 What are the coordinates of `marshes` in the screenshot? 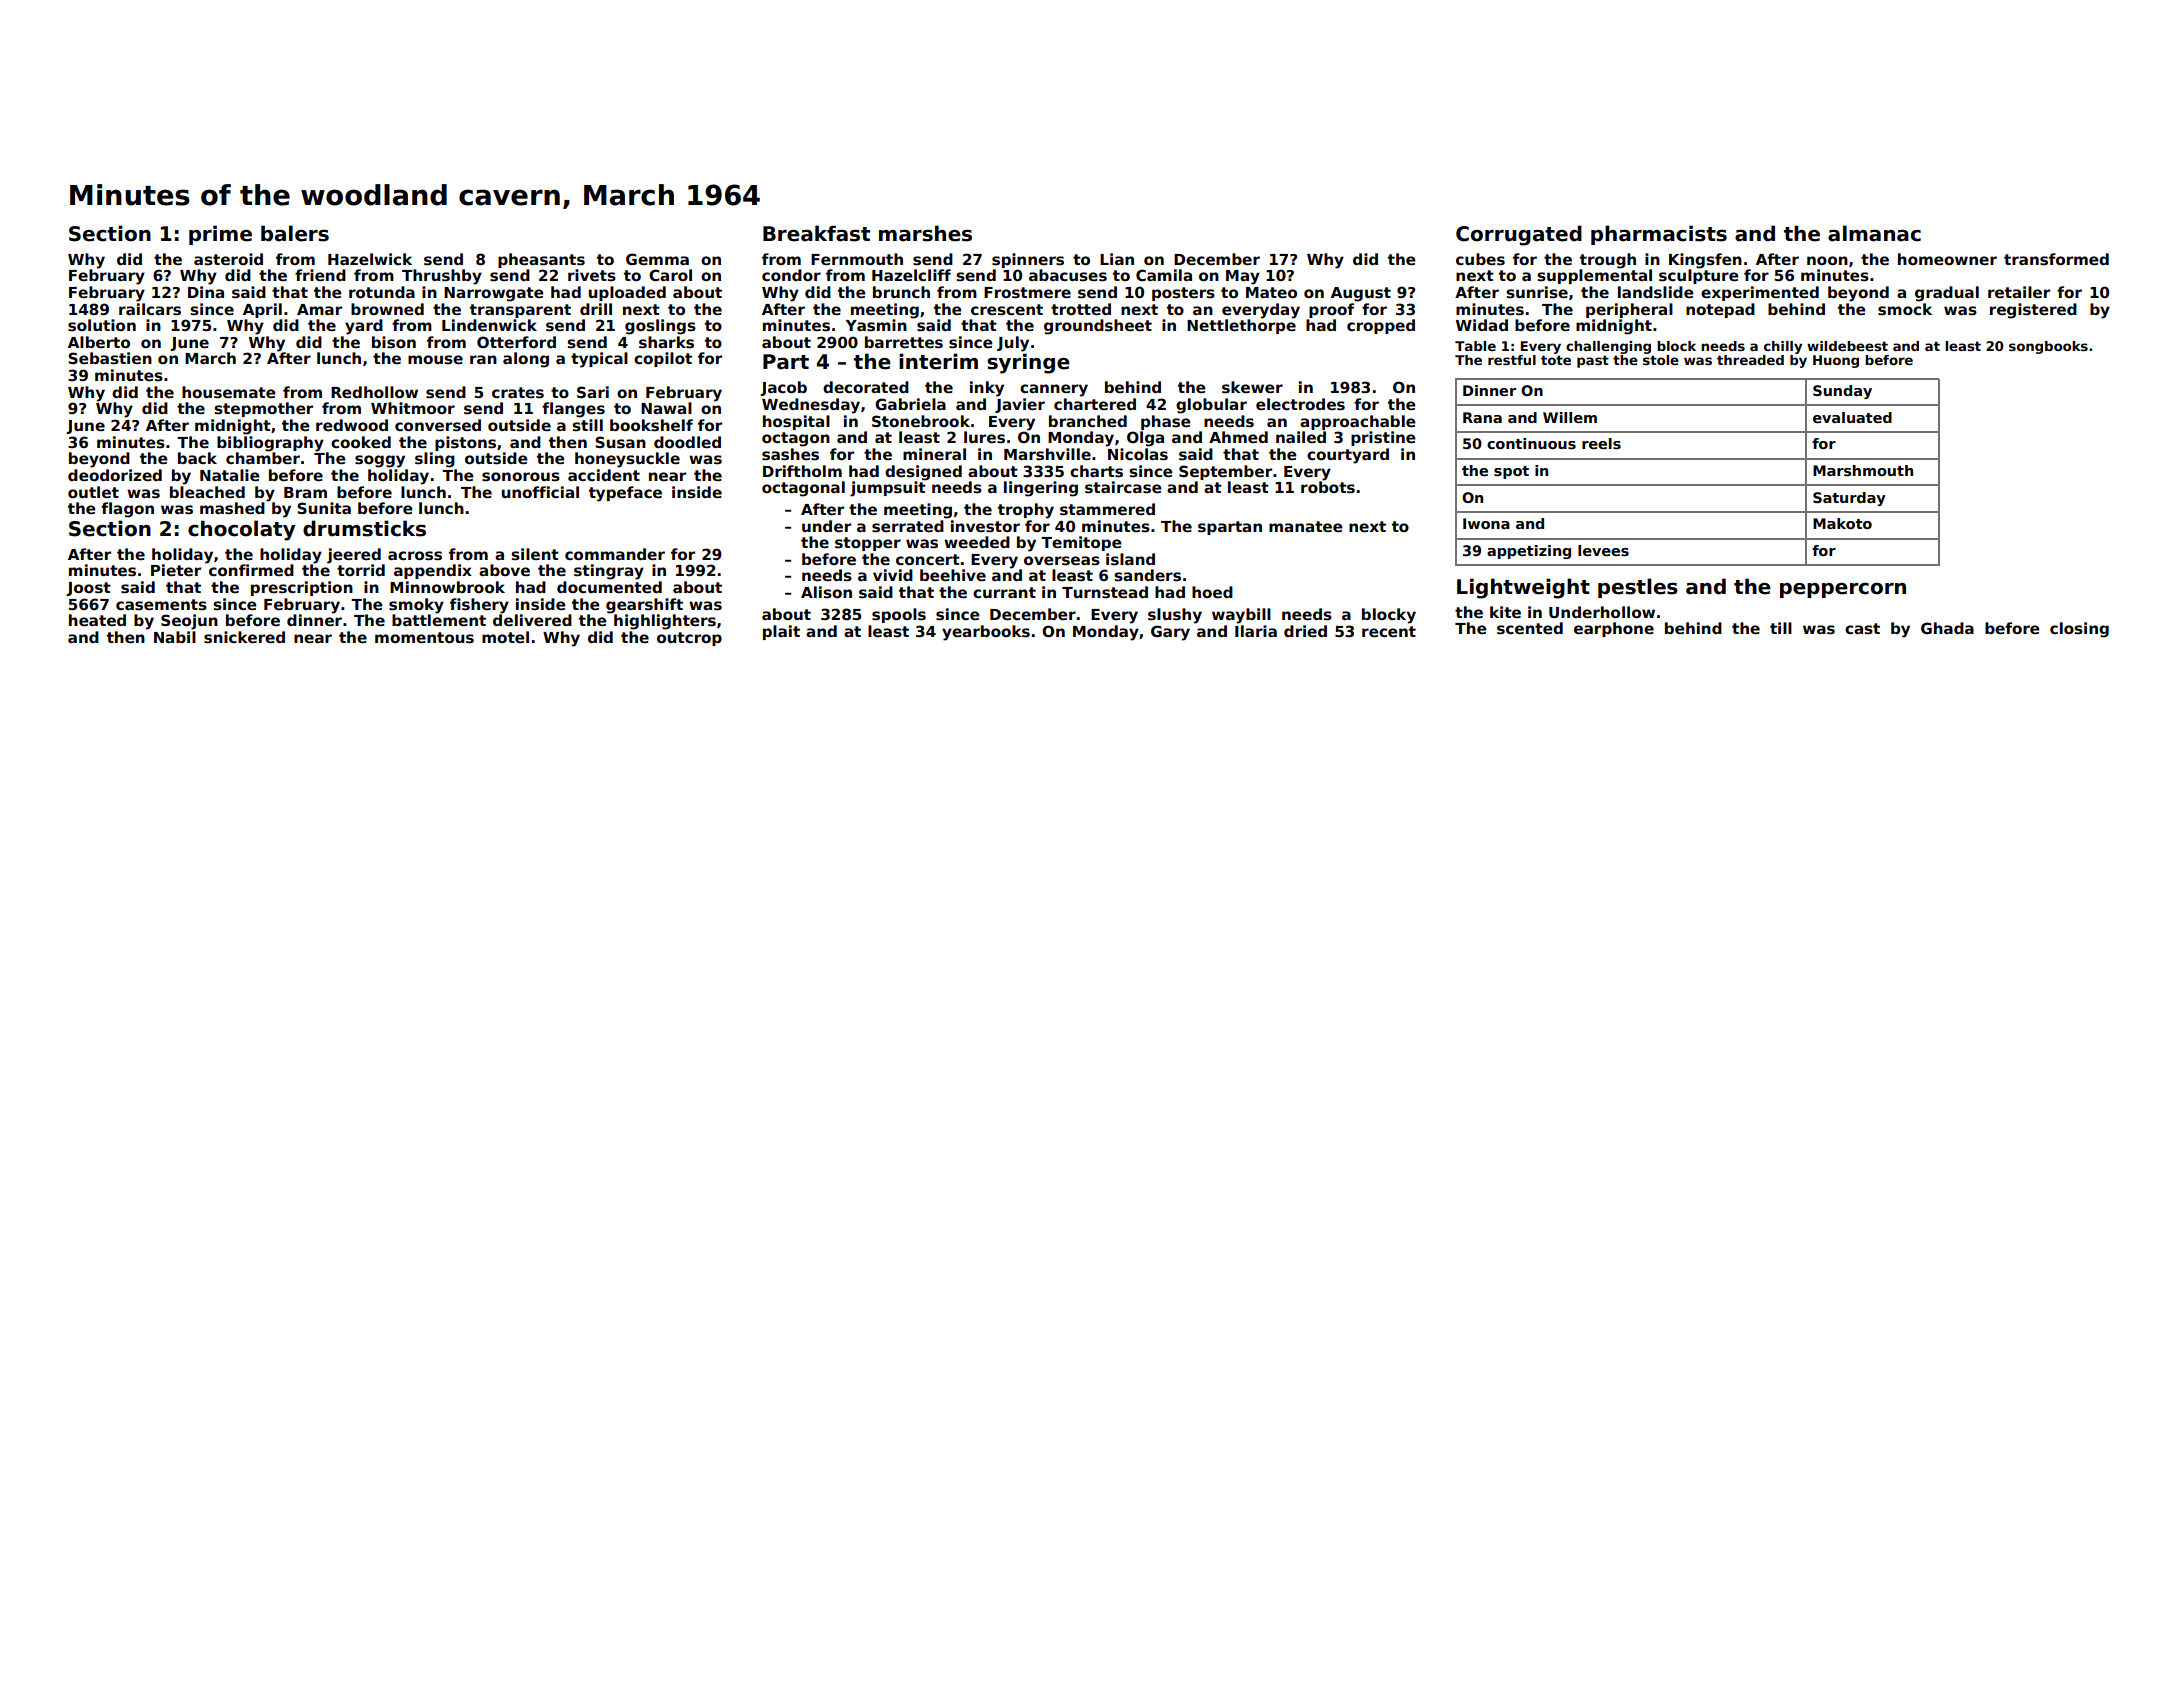 It's located at (925, 233).
